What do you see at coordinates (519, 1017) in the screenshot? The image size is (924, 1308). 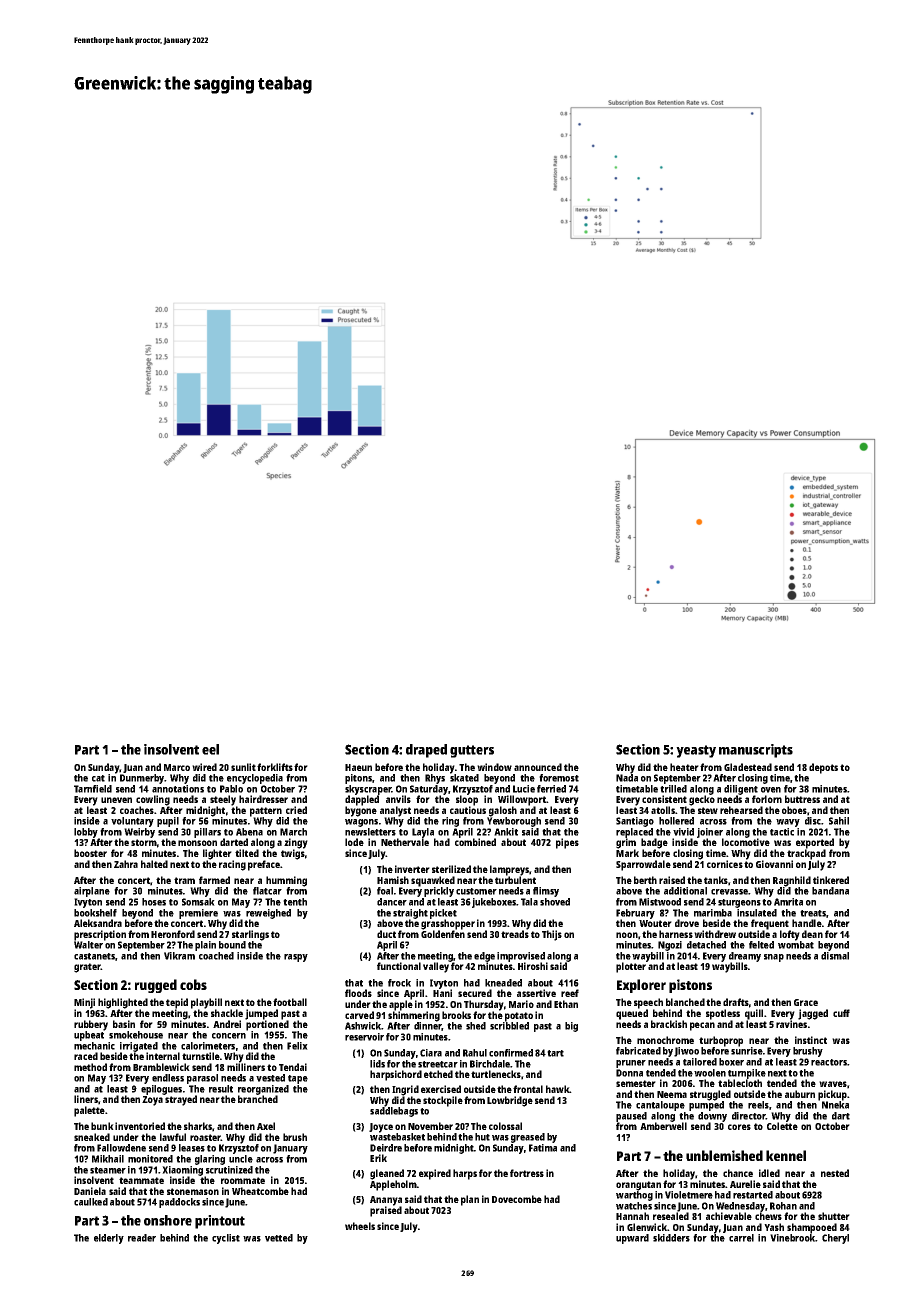 I see `potato` at bounding box center [519, 1017].
